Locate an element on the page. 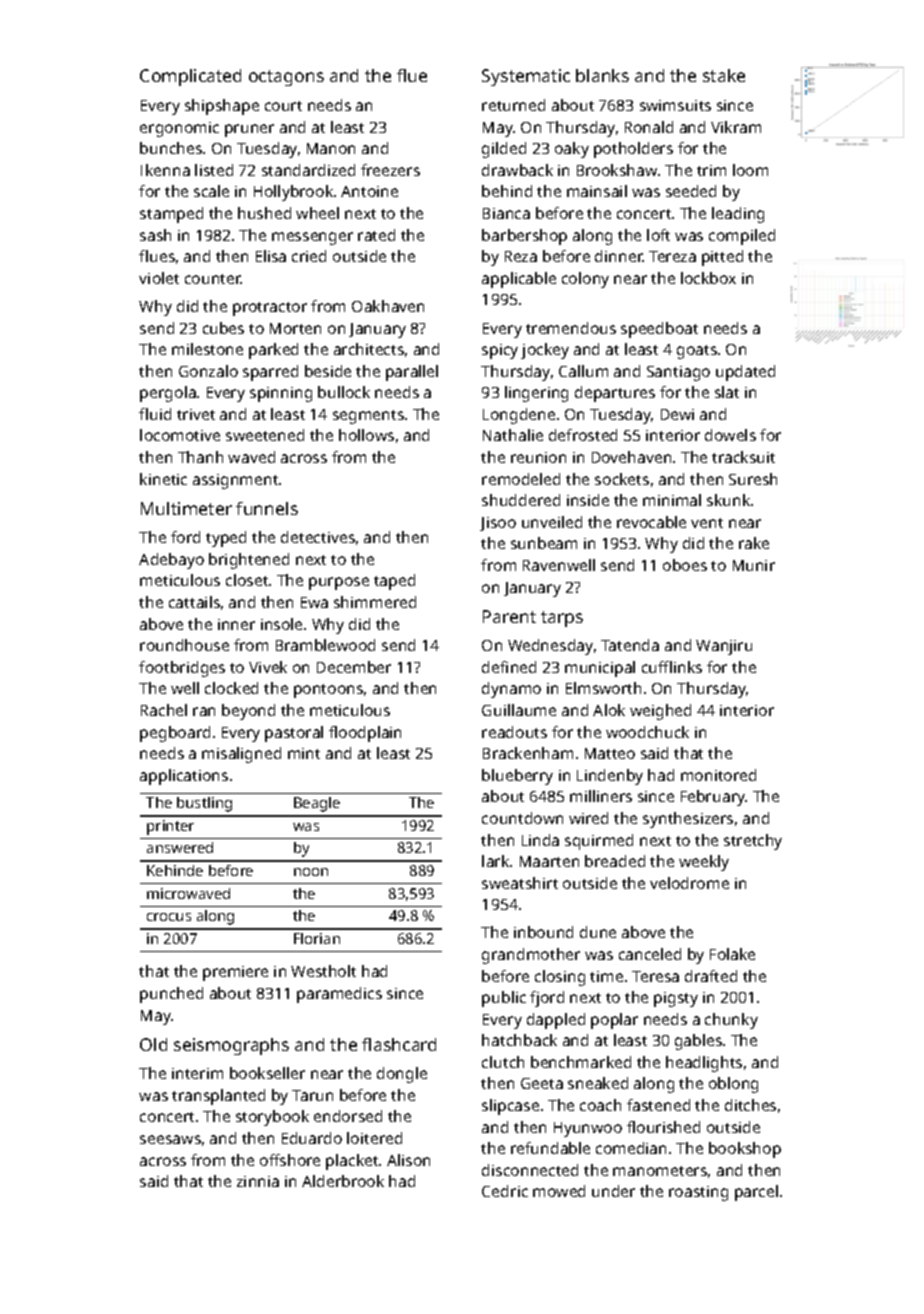 Image resolution: width=924 pixels, height=1314 pixels. transplanted is located at coordinates (218, 1097).
